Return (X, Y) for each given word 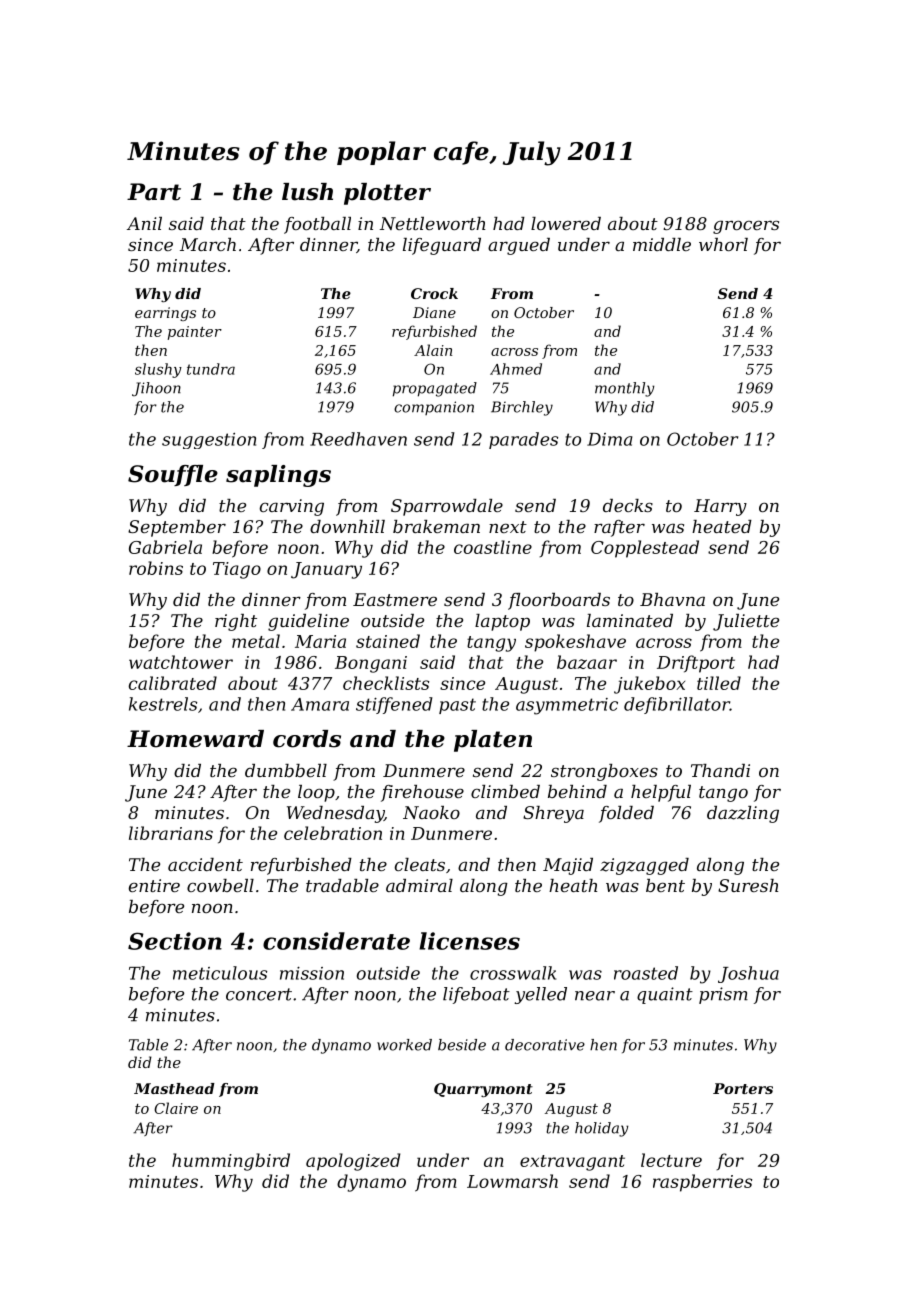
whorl (723, 244)
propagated (435, 389)
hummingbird (231, 1162)
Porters (743, 1088)
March (208, 244)
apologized (353, 1162)
